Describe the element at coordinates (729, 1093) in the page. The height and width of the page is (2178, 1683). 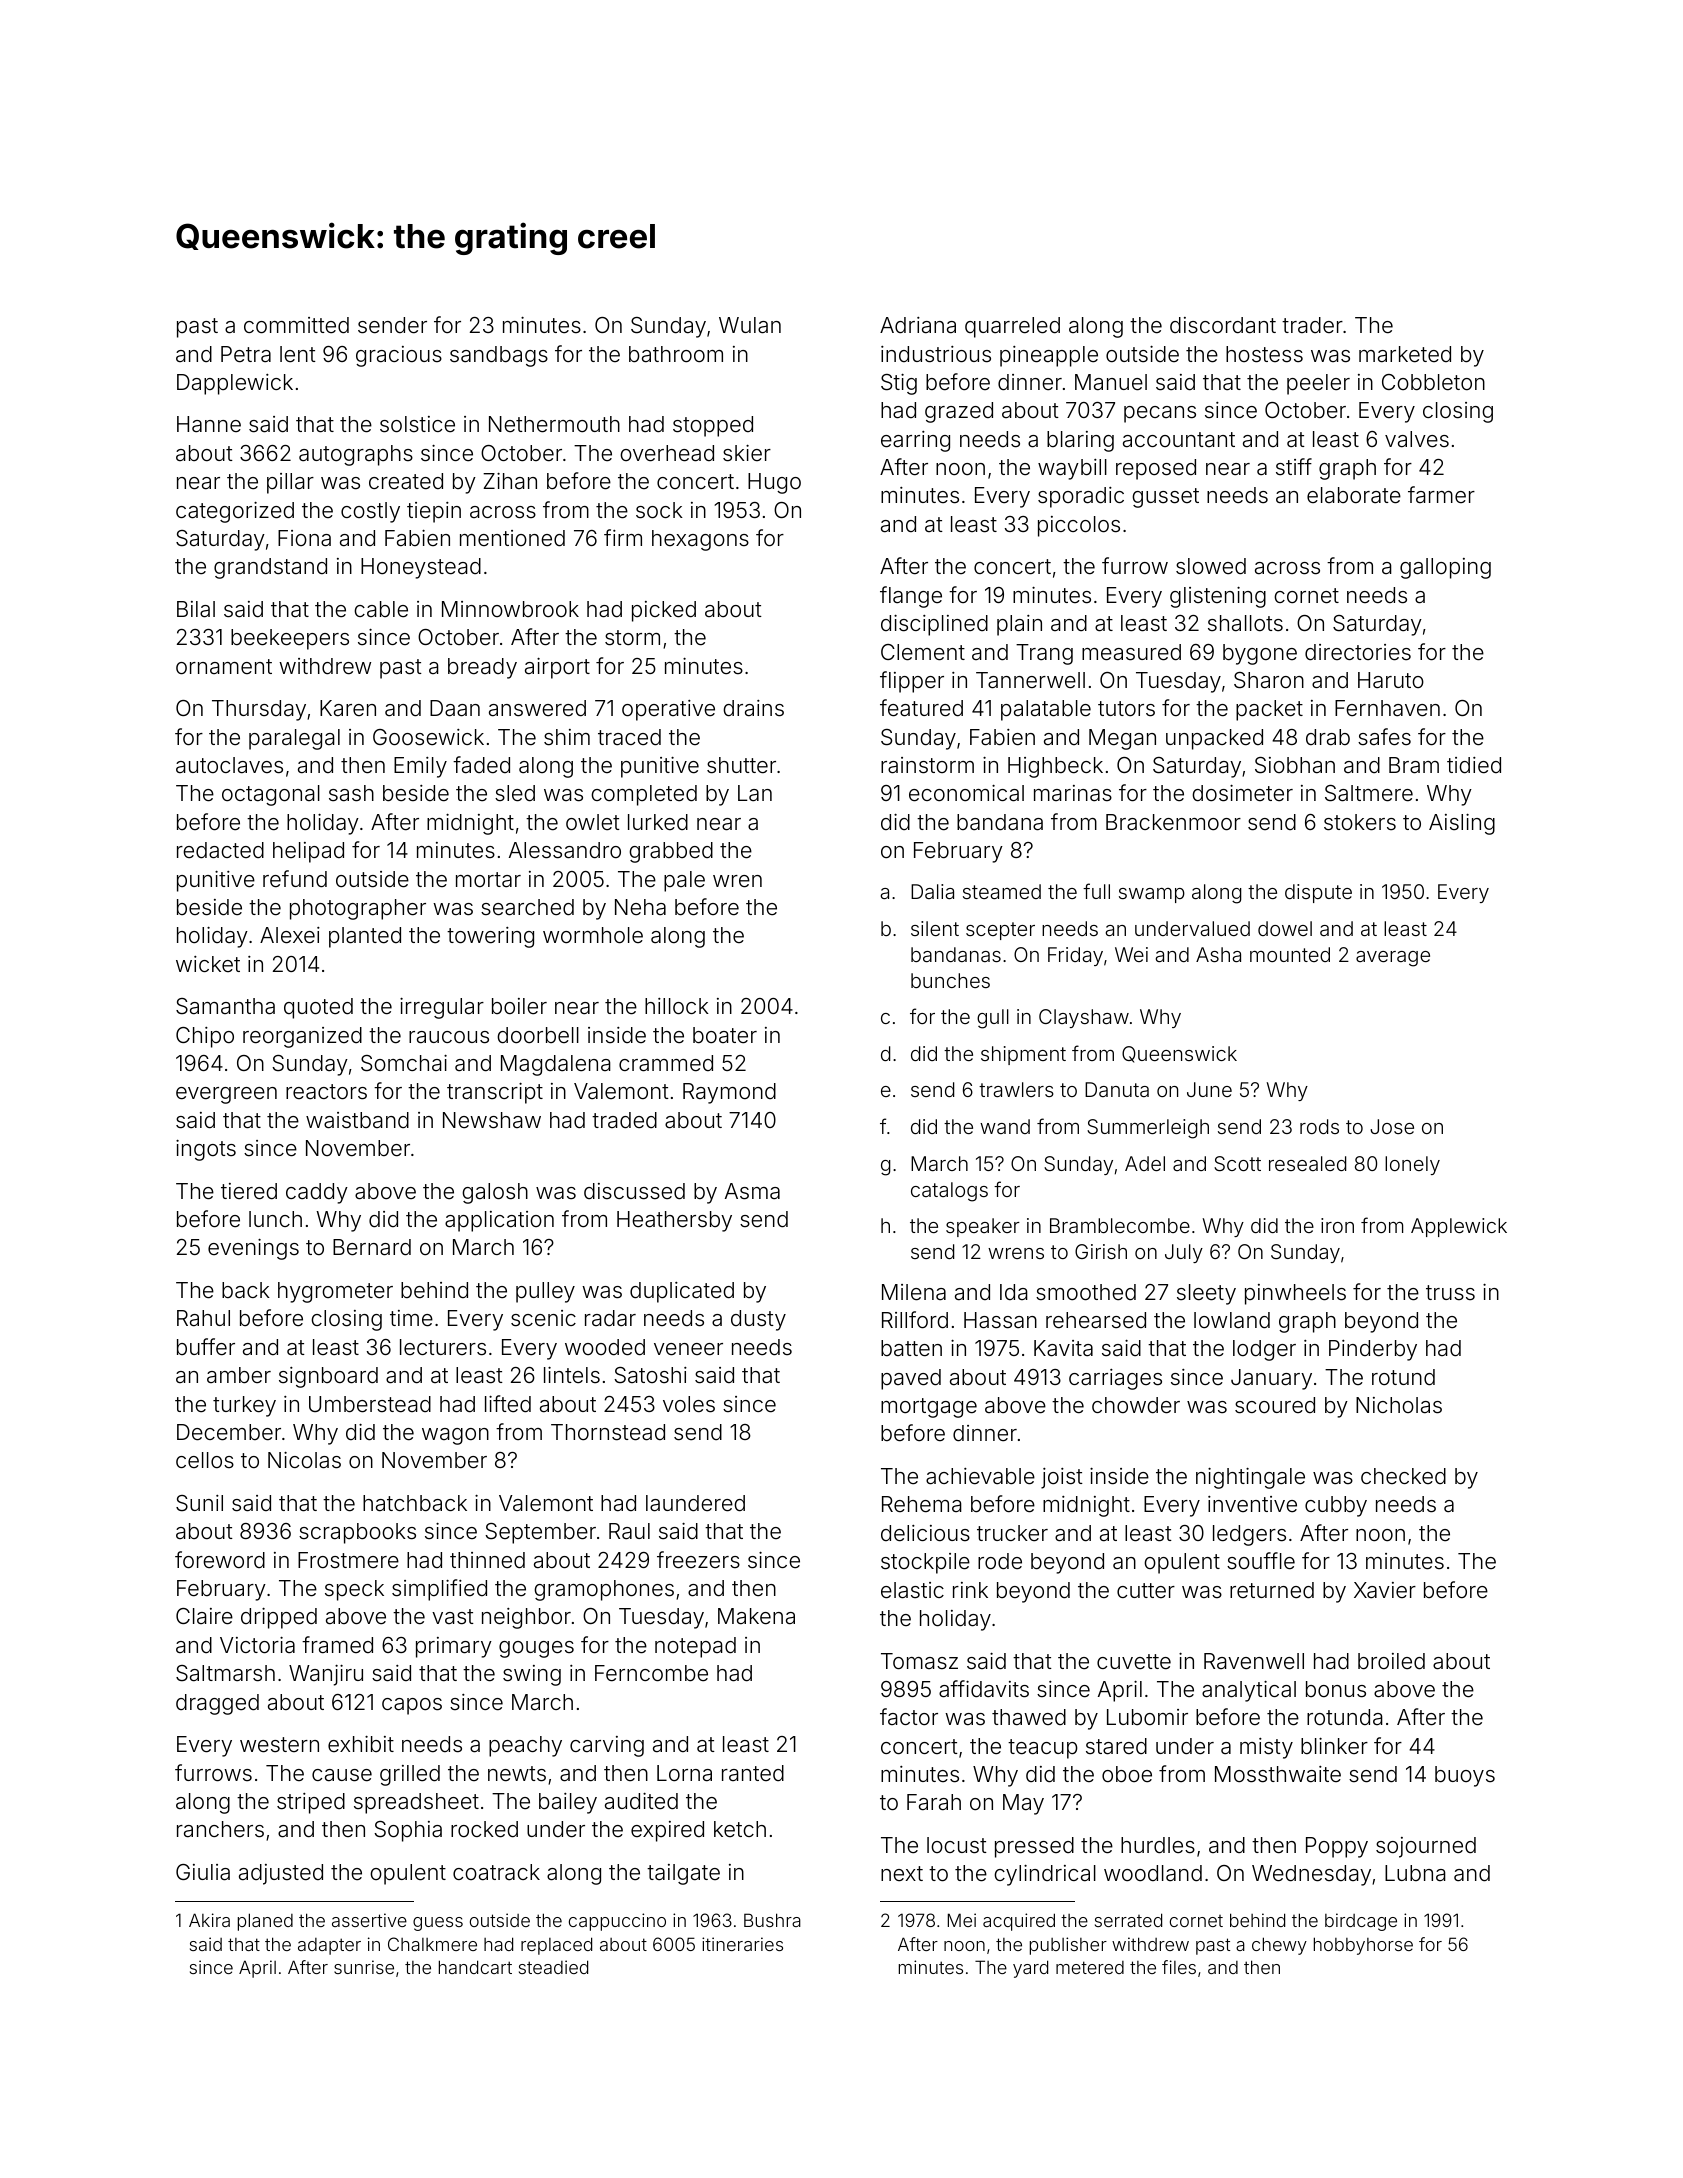
I see `Raymond` at that location.
